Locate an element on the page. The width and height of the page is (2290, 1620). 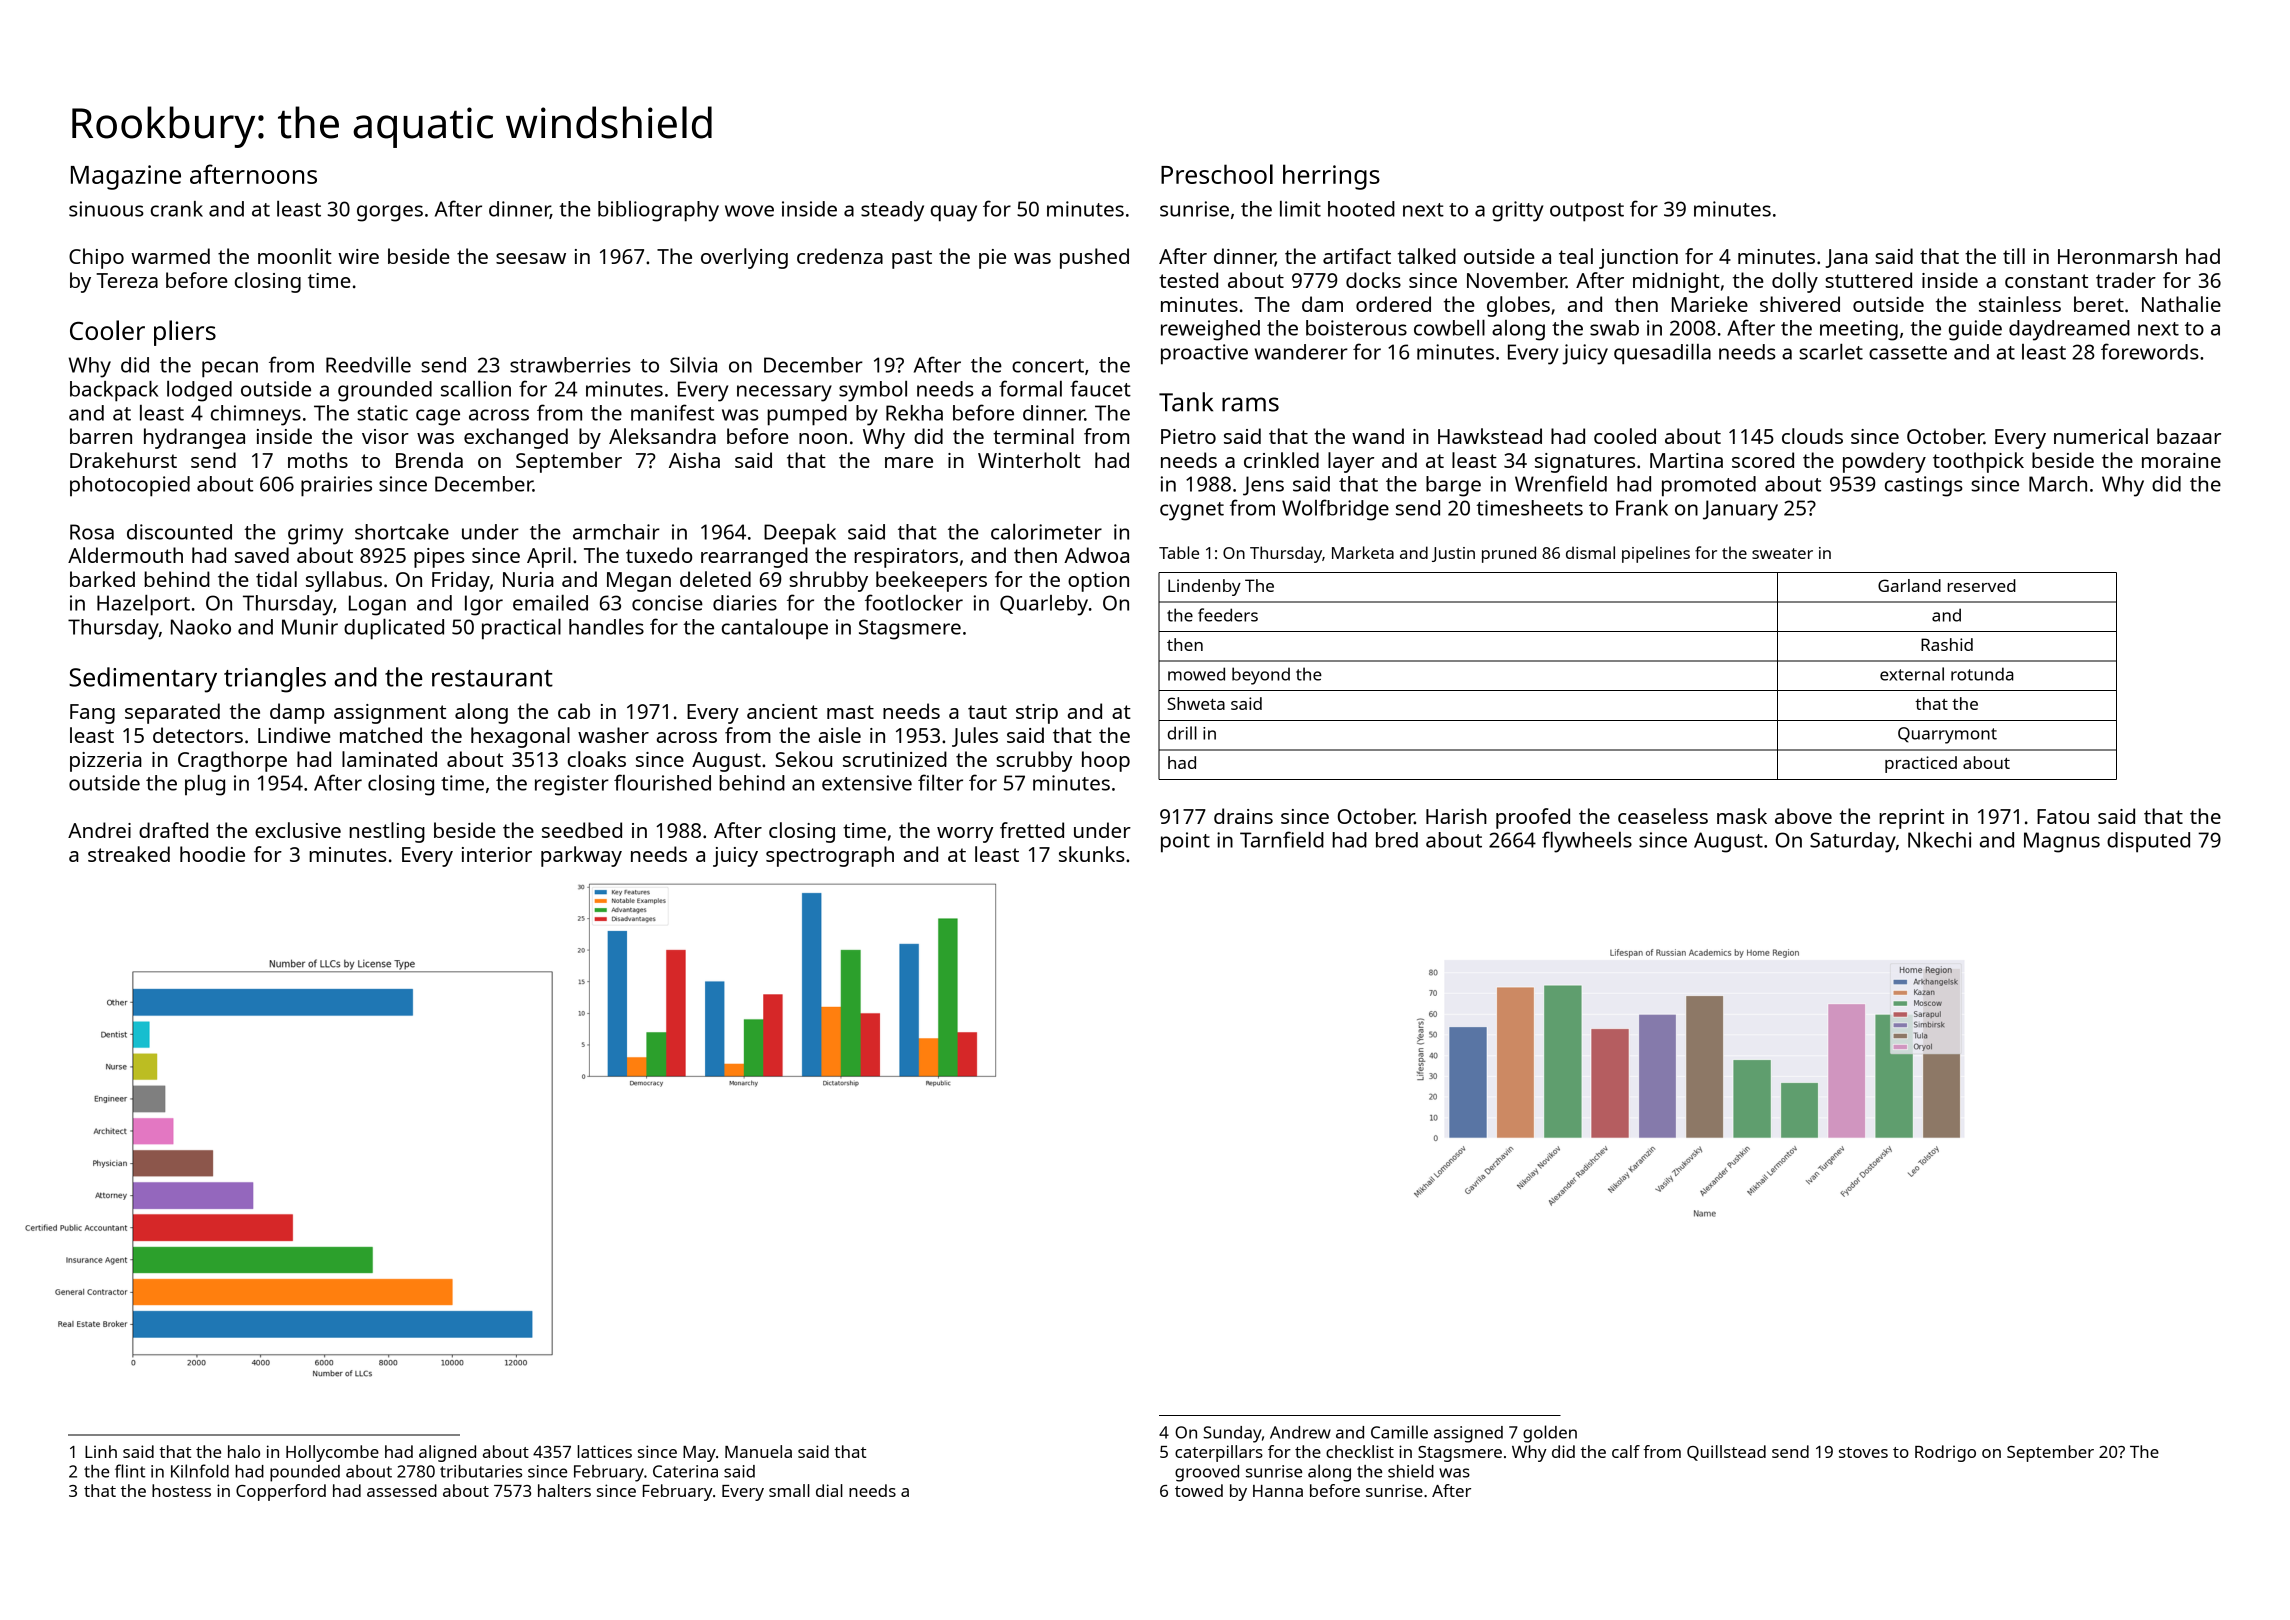
spectrograph is located at coordinates (830, 856).
